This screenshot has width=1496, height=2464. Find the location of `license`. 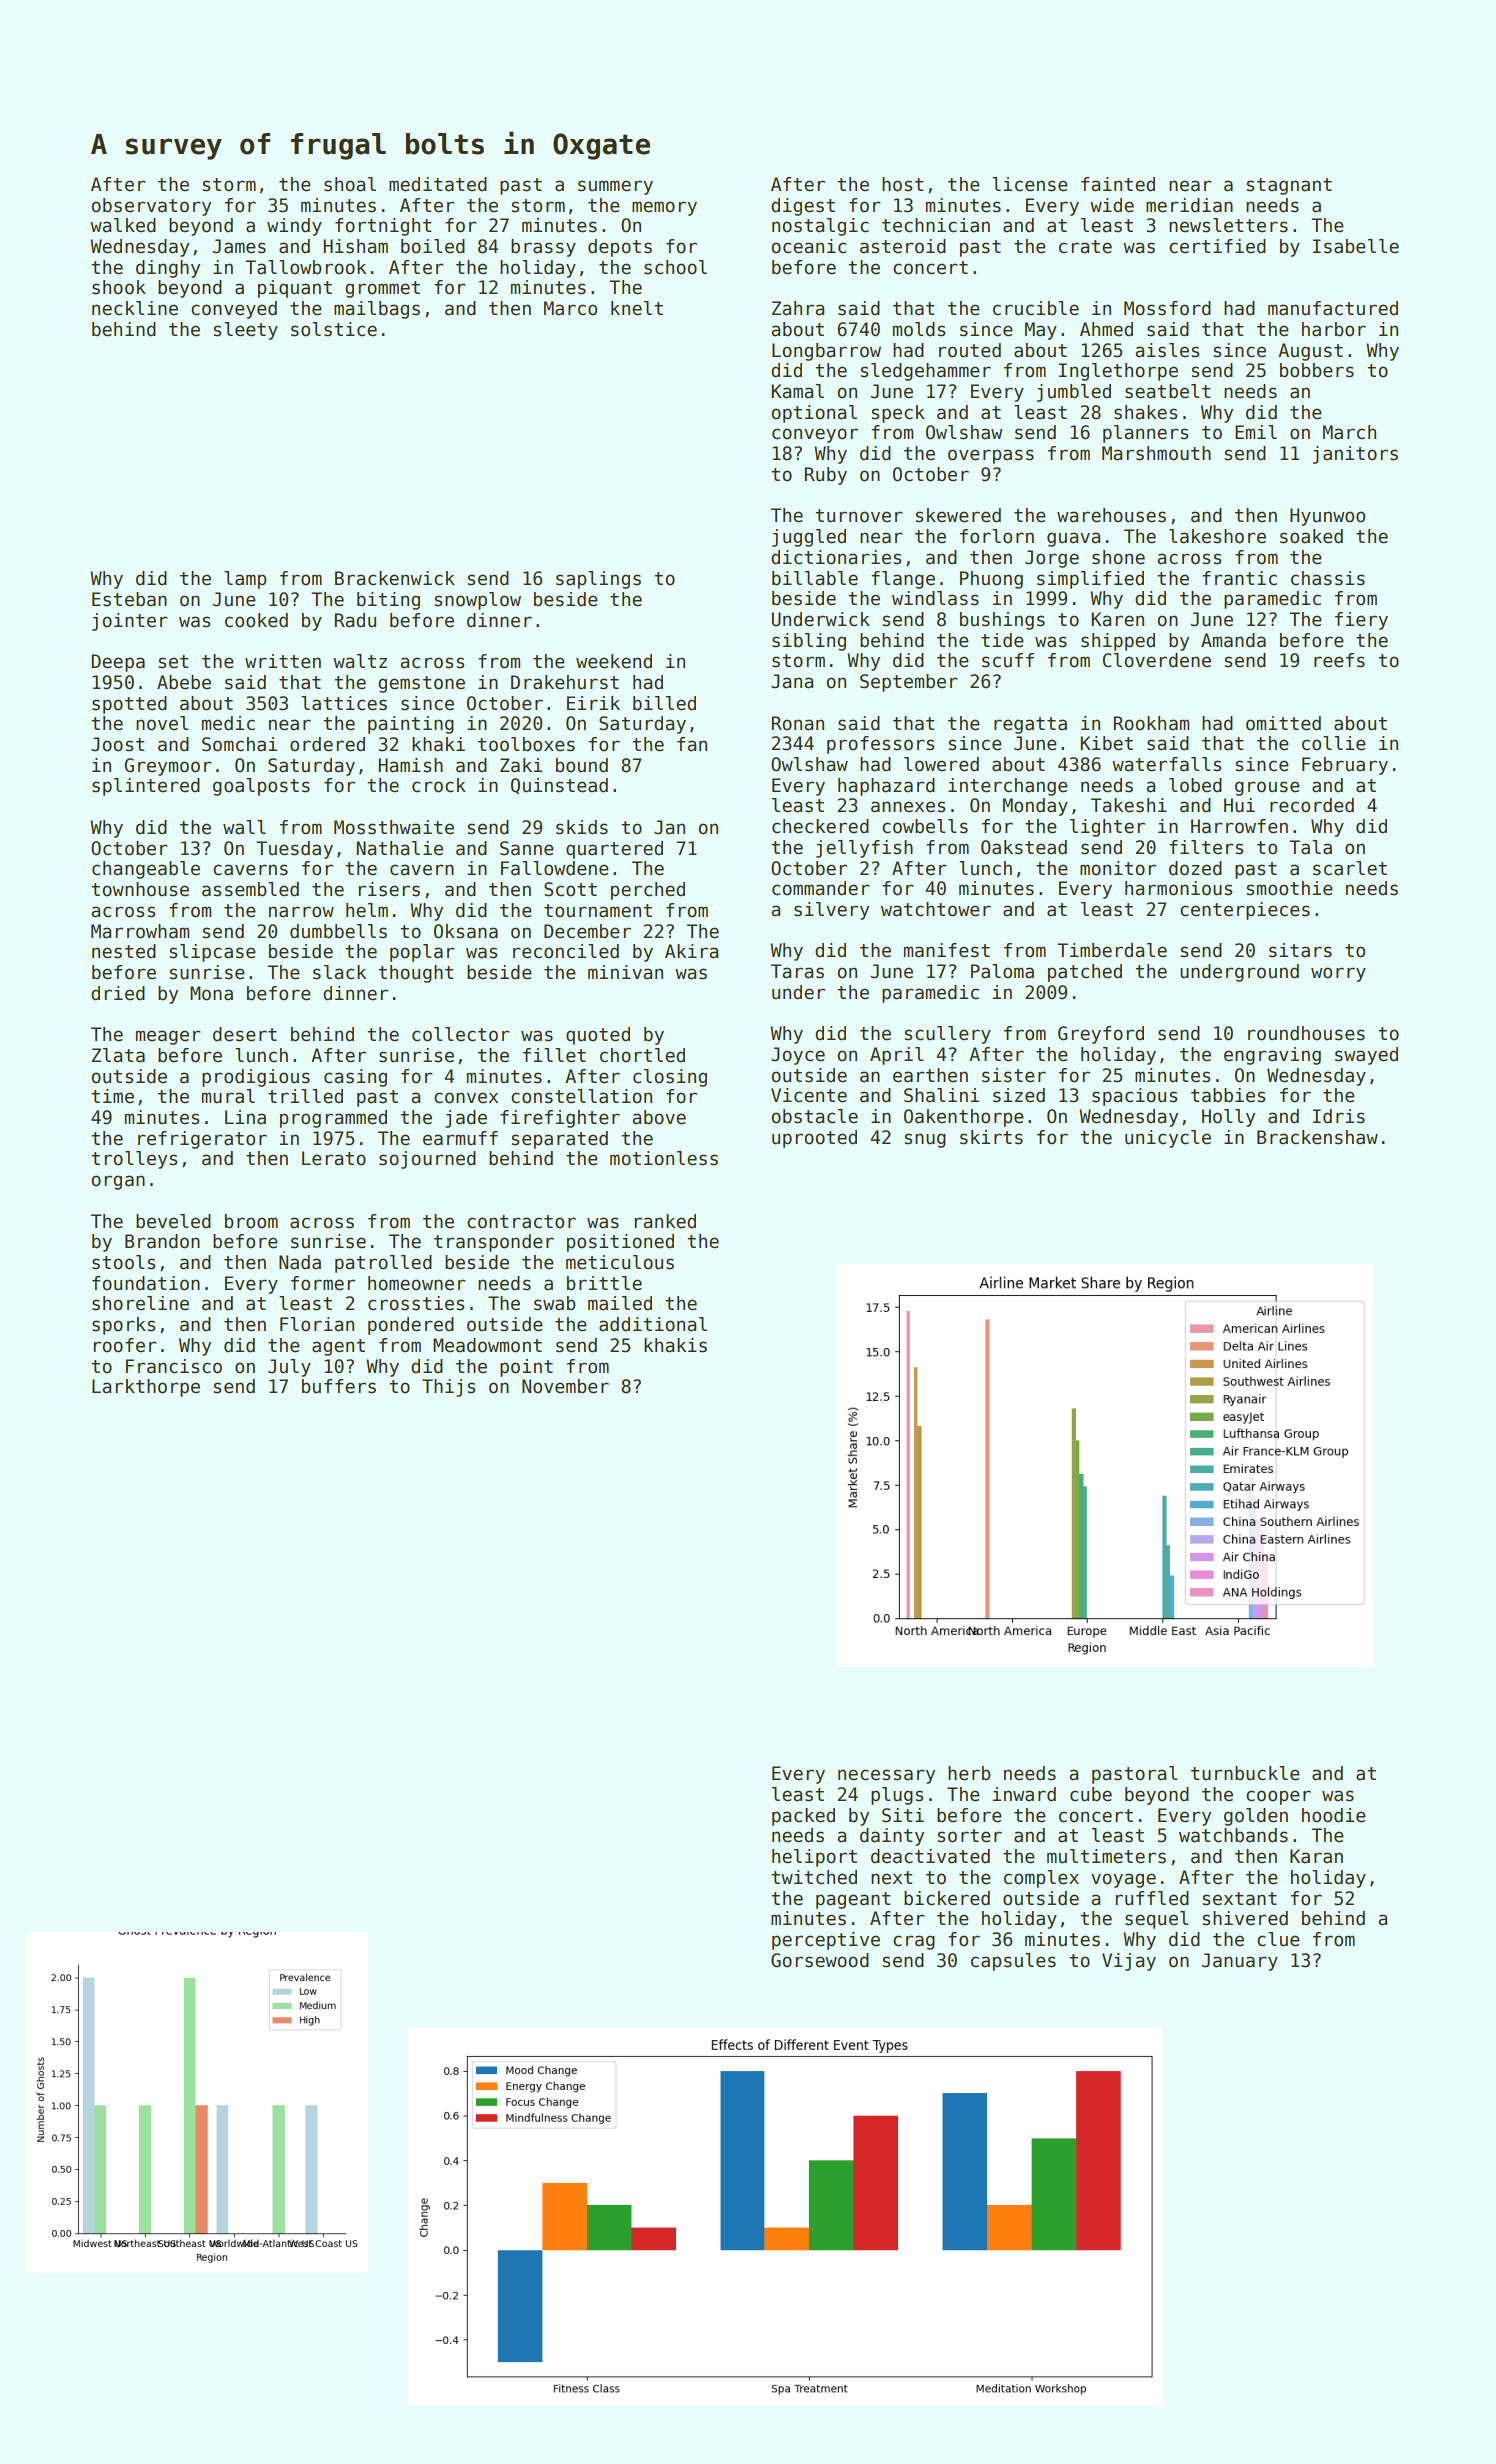

license is located at coordinates (1030, 184).
